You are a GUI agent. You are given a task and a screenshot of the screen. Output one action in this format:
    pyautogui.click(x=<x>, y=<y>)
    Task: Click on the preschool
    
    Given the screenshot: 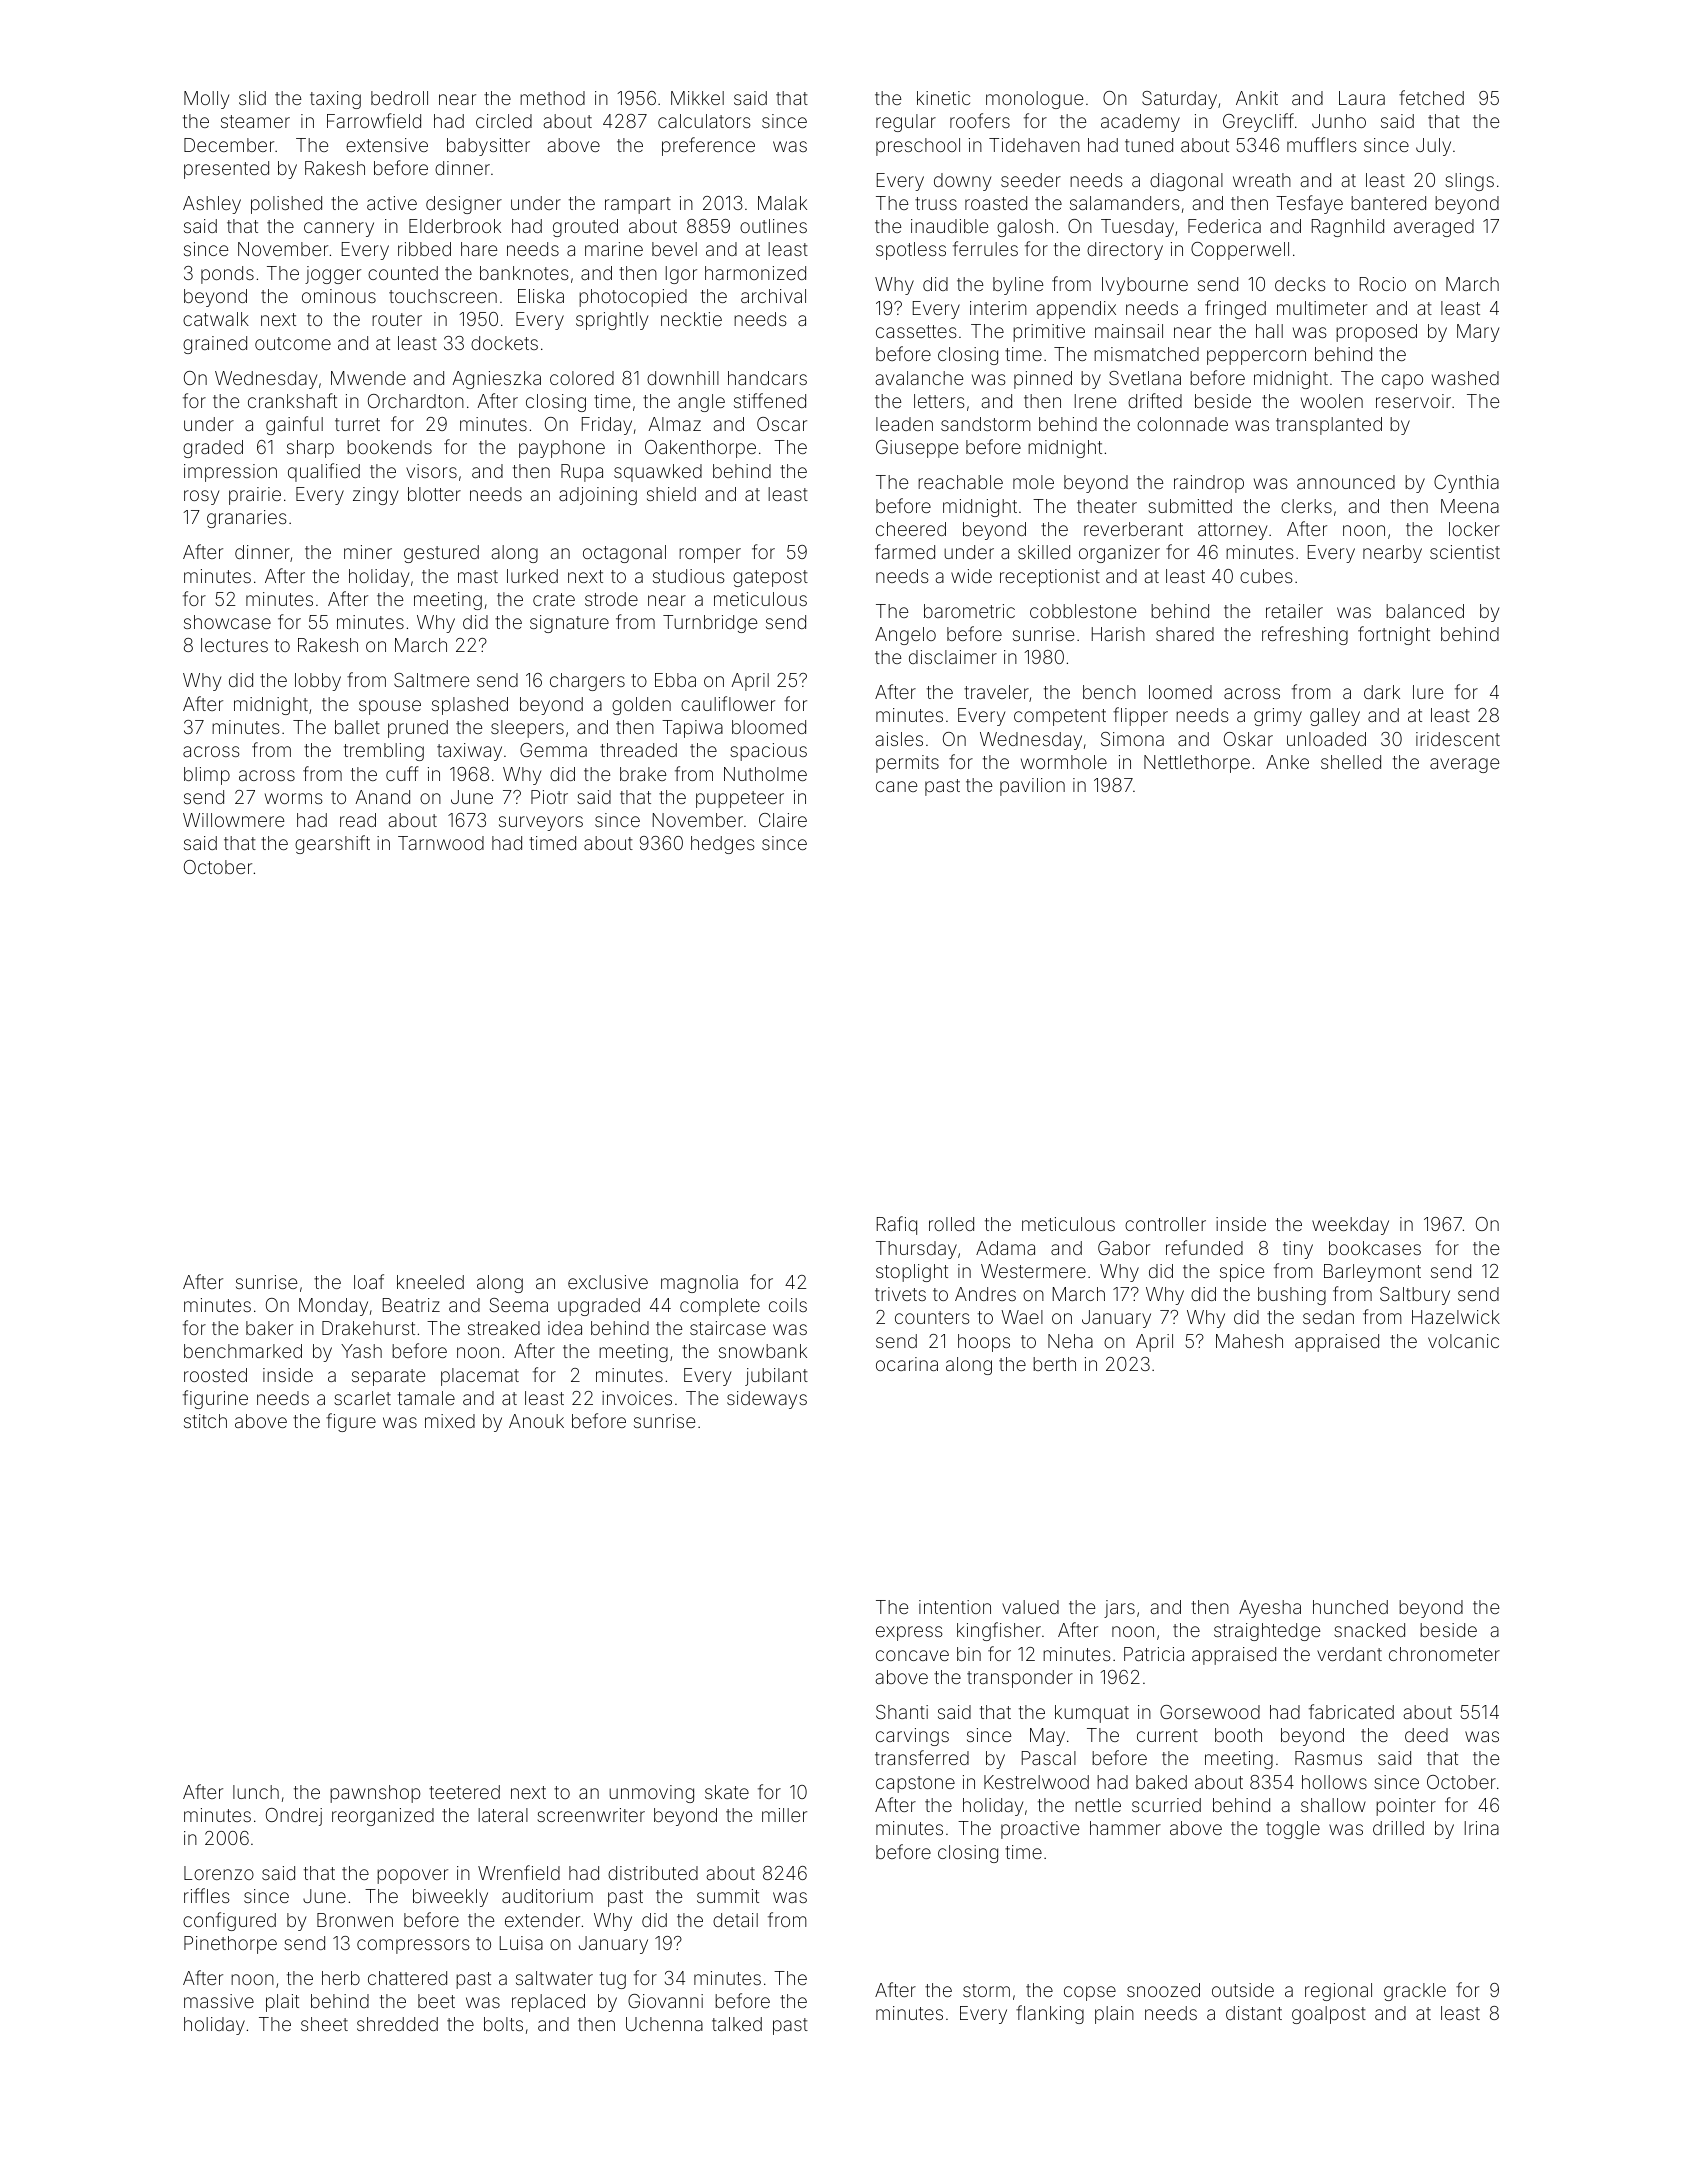 What is the action you would take?
    pyautogui.click(x=918, y=147)
